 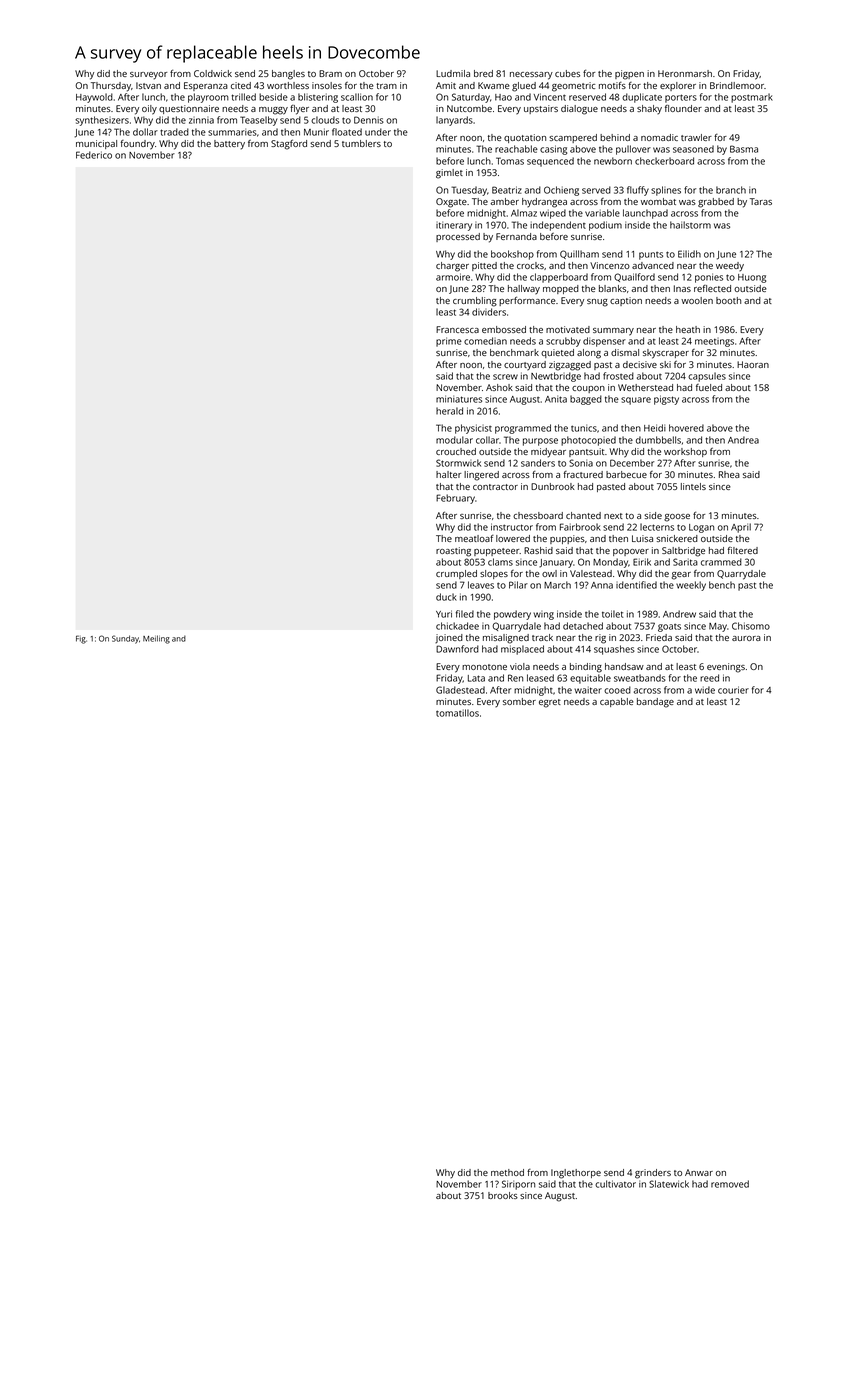 What do you see at coordinates (449, 411) in the document?
I see `herald` at bounding box center [449, 411].
